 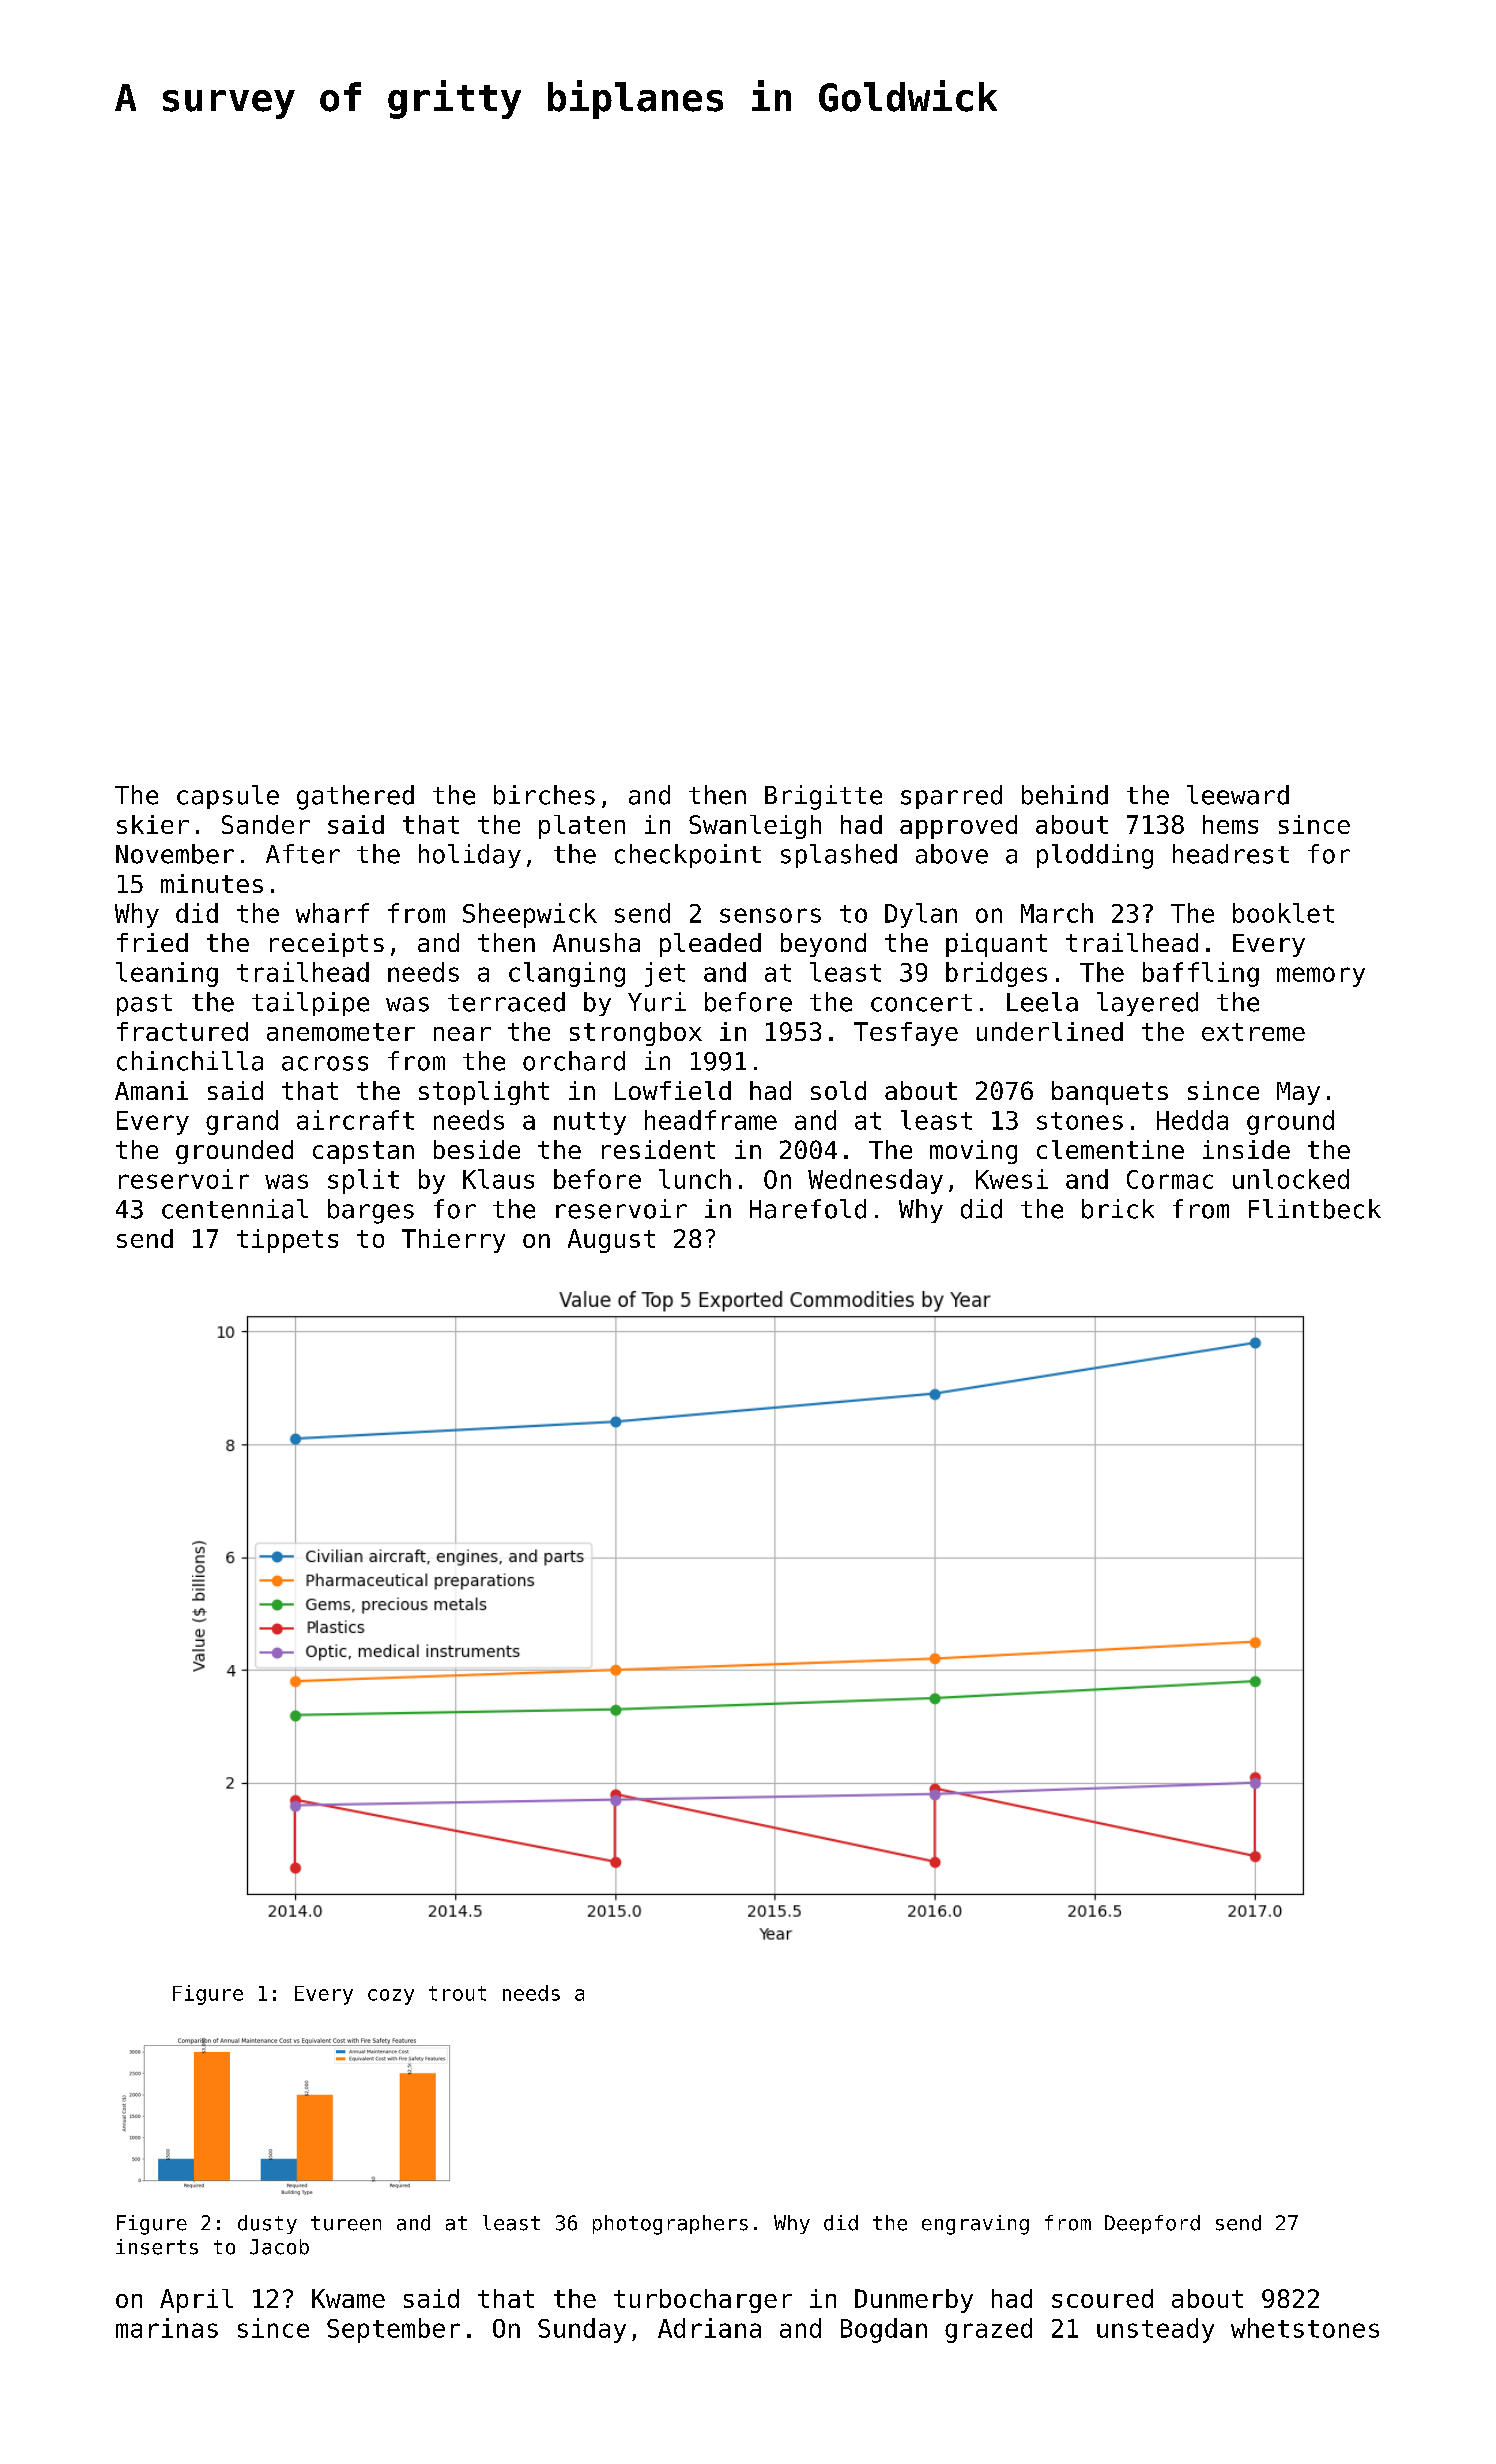 I want to click on leeward, so click(x=1238, y=795).
